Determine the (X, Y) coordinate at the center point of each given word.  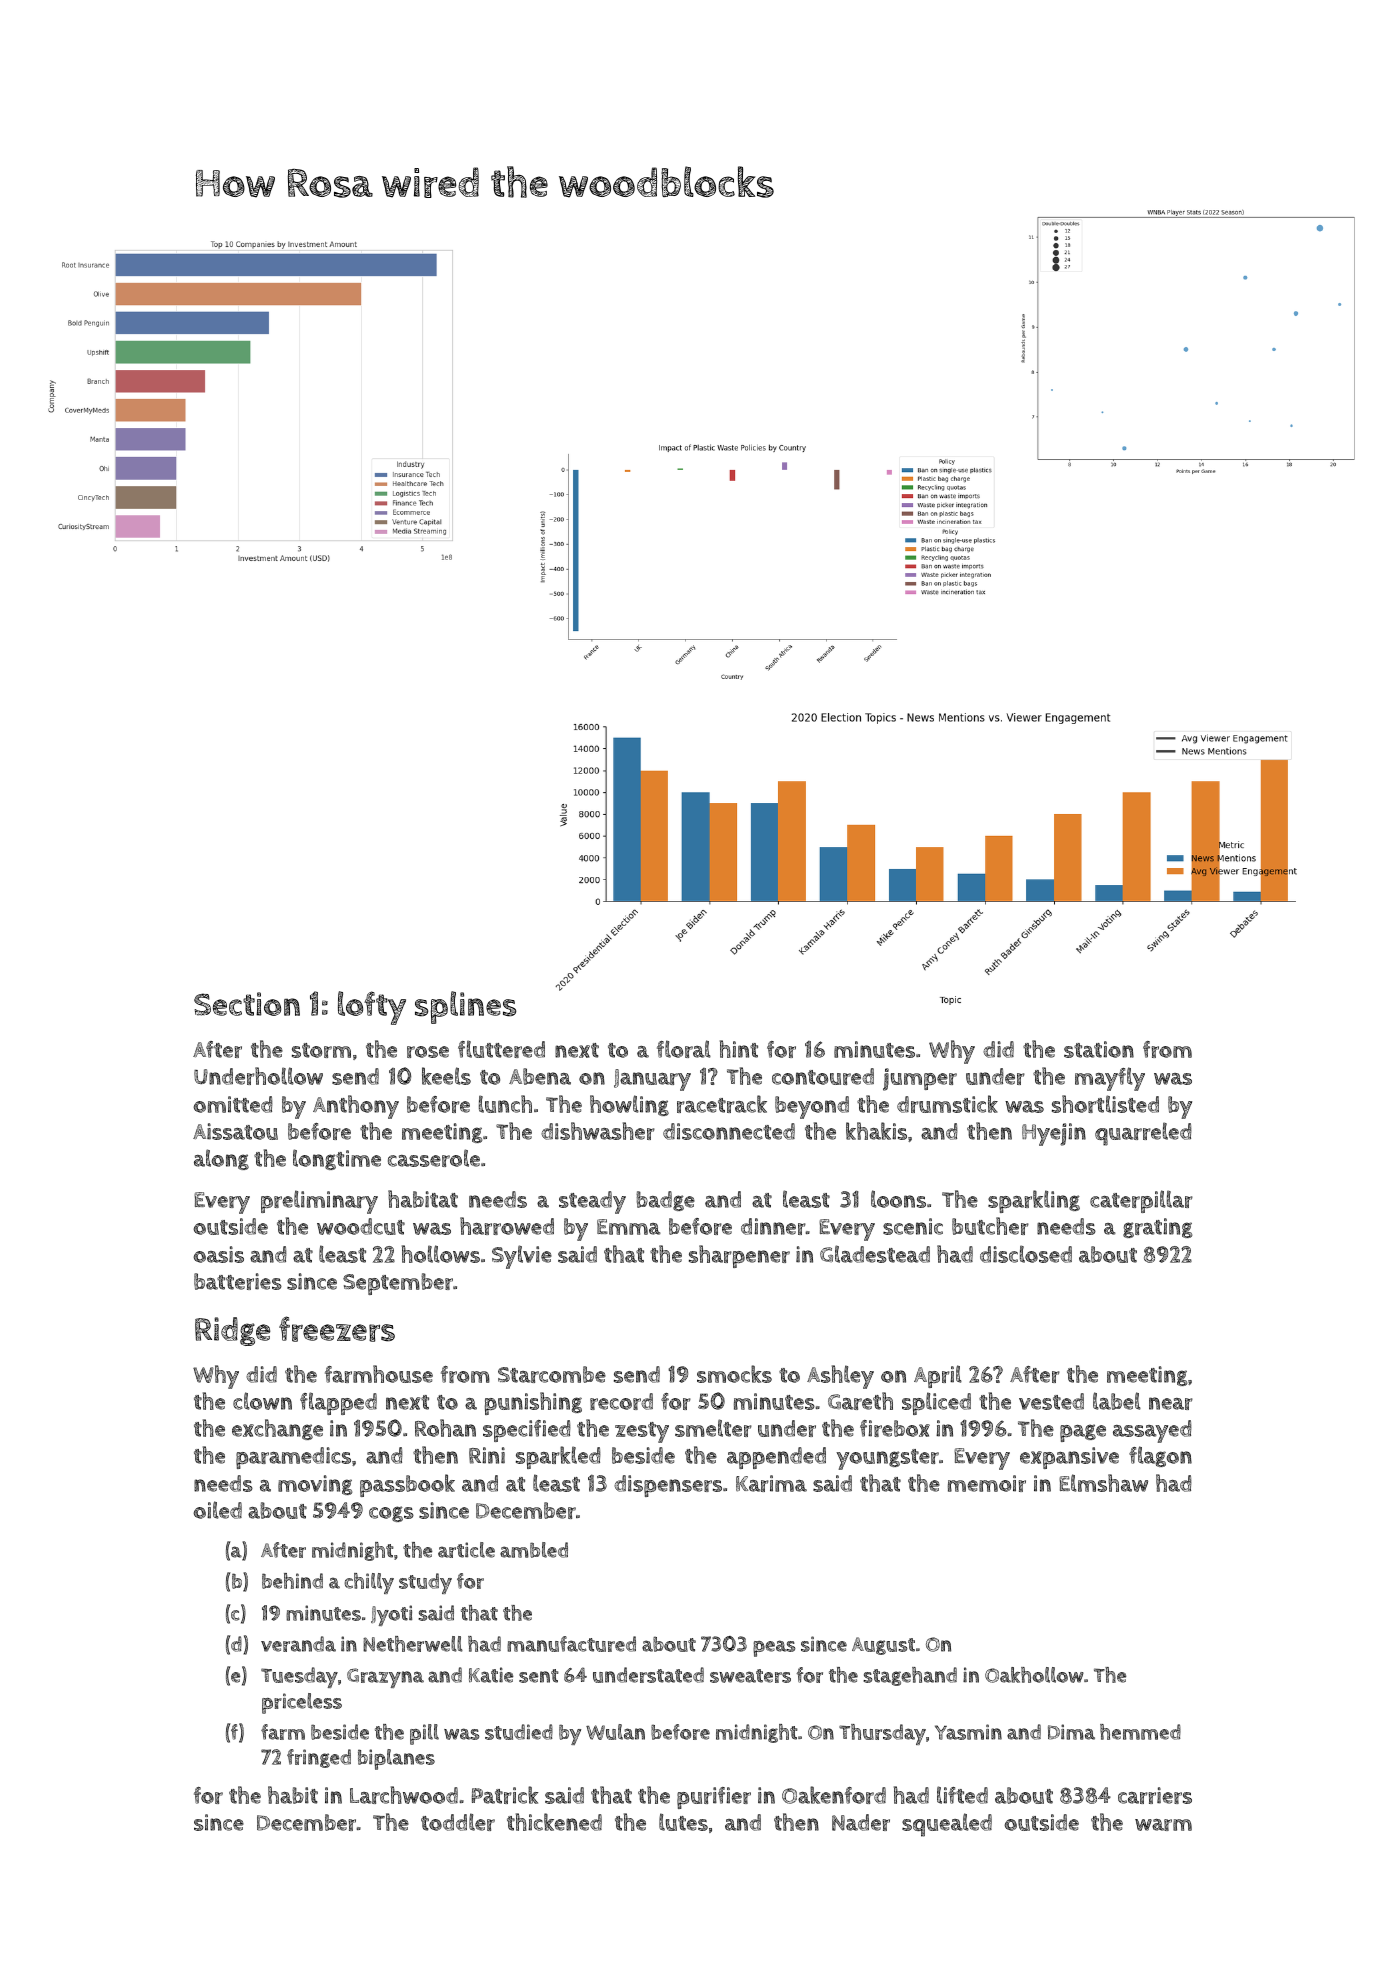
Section (247, 1004)
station (1099, 1049)
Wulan (615, 1732)
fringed (319, 1758)
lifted (962, 1795)
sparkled (558, 1457)
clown (262, 1401)
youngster (887, 1459)
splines (465, 1007)
